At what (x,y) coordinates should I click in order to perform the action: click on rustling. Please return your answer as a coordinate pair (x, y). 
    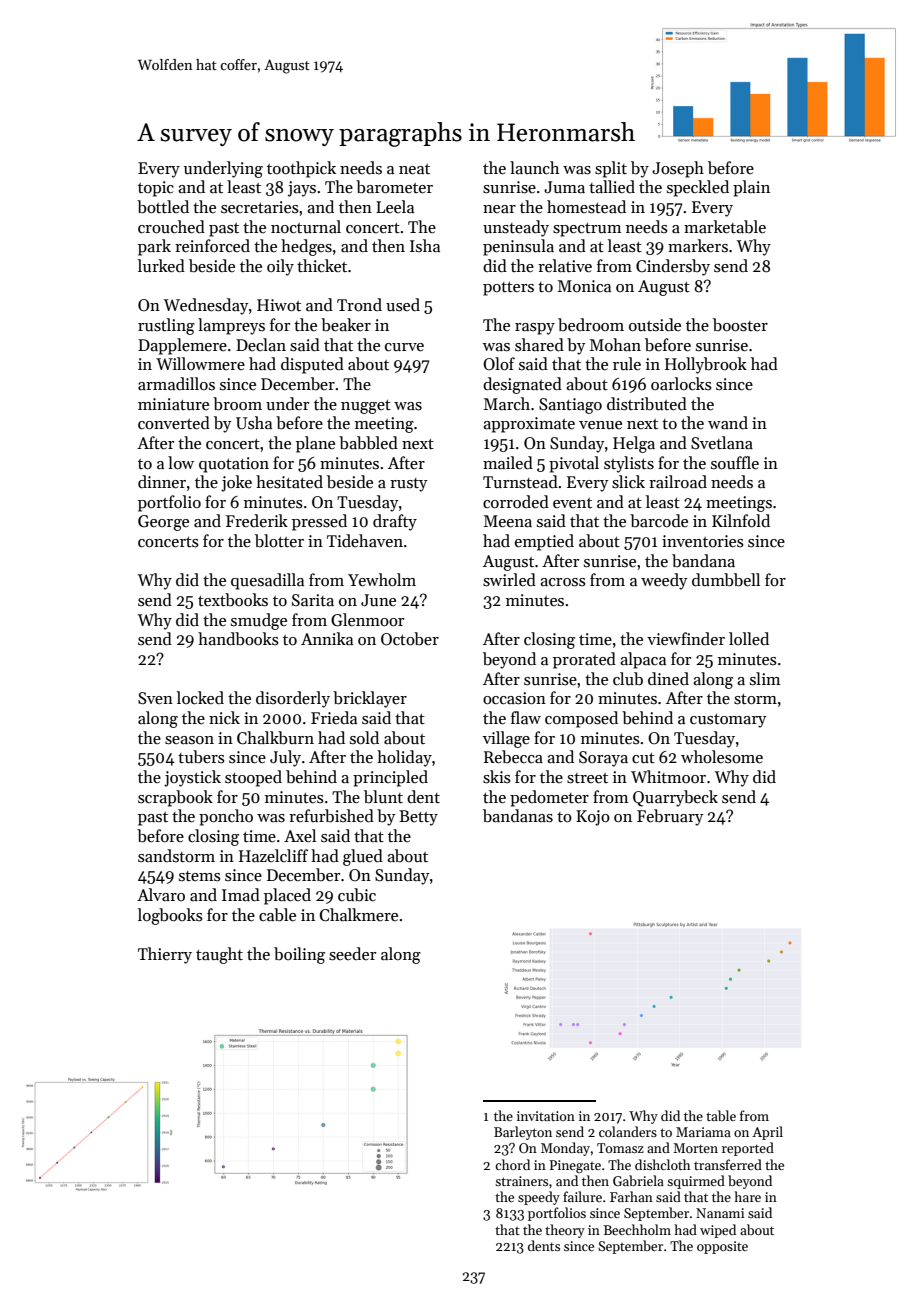
    Looking at the image, I should click on (166, 326).
